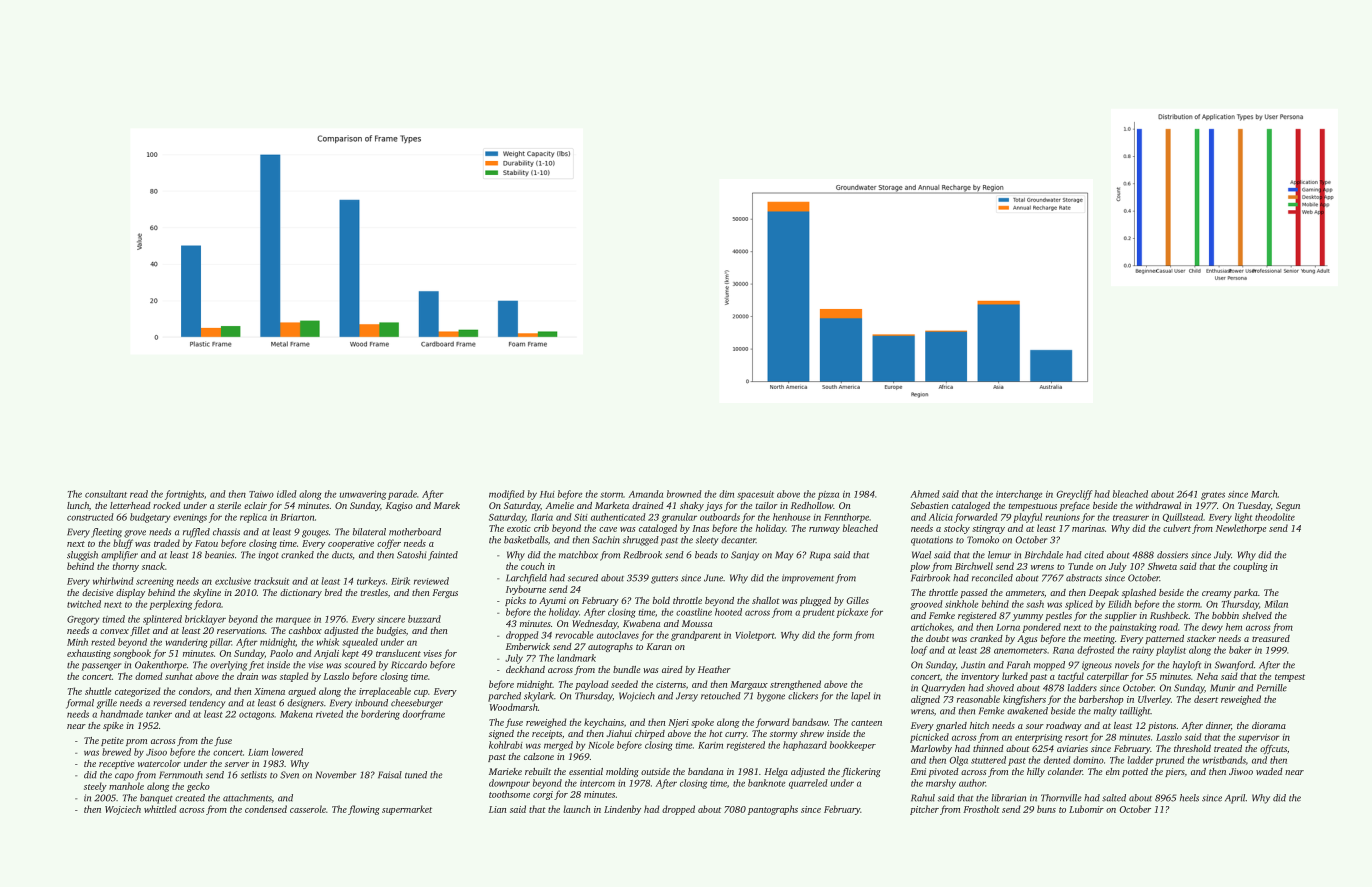 This image has width=1372, height=887. Describe the element at coordinates (256, 716) in the image. I see `octagons` at that location.
